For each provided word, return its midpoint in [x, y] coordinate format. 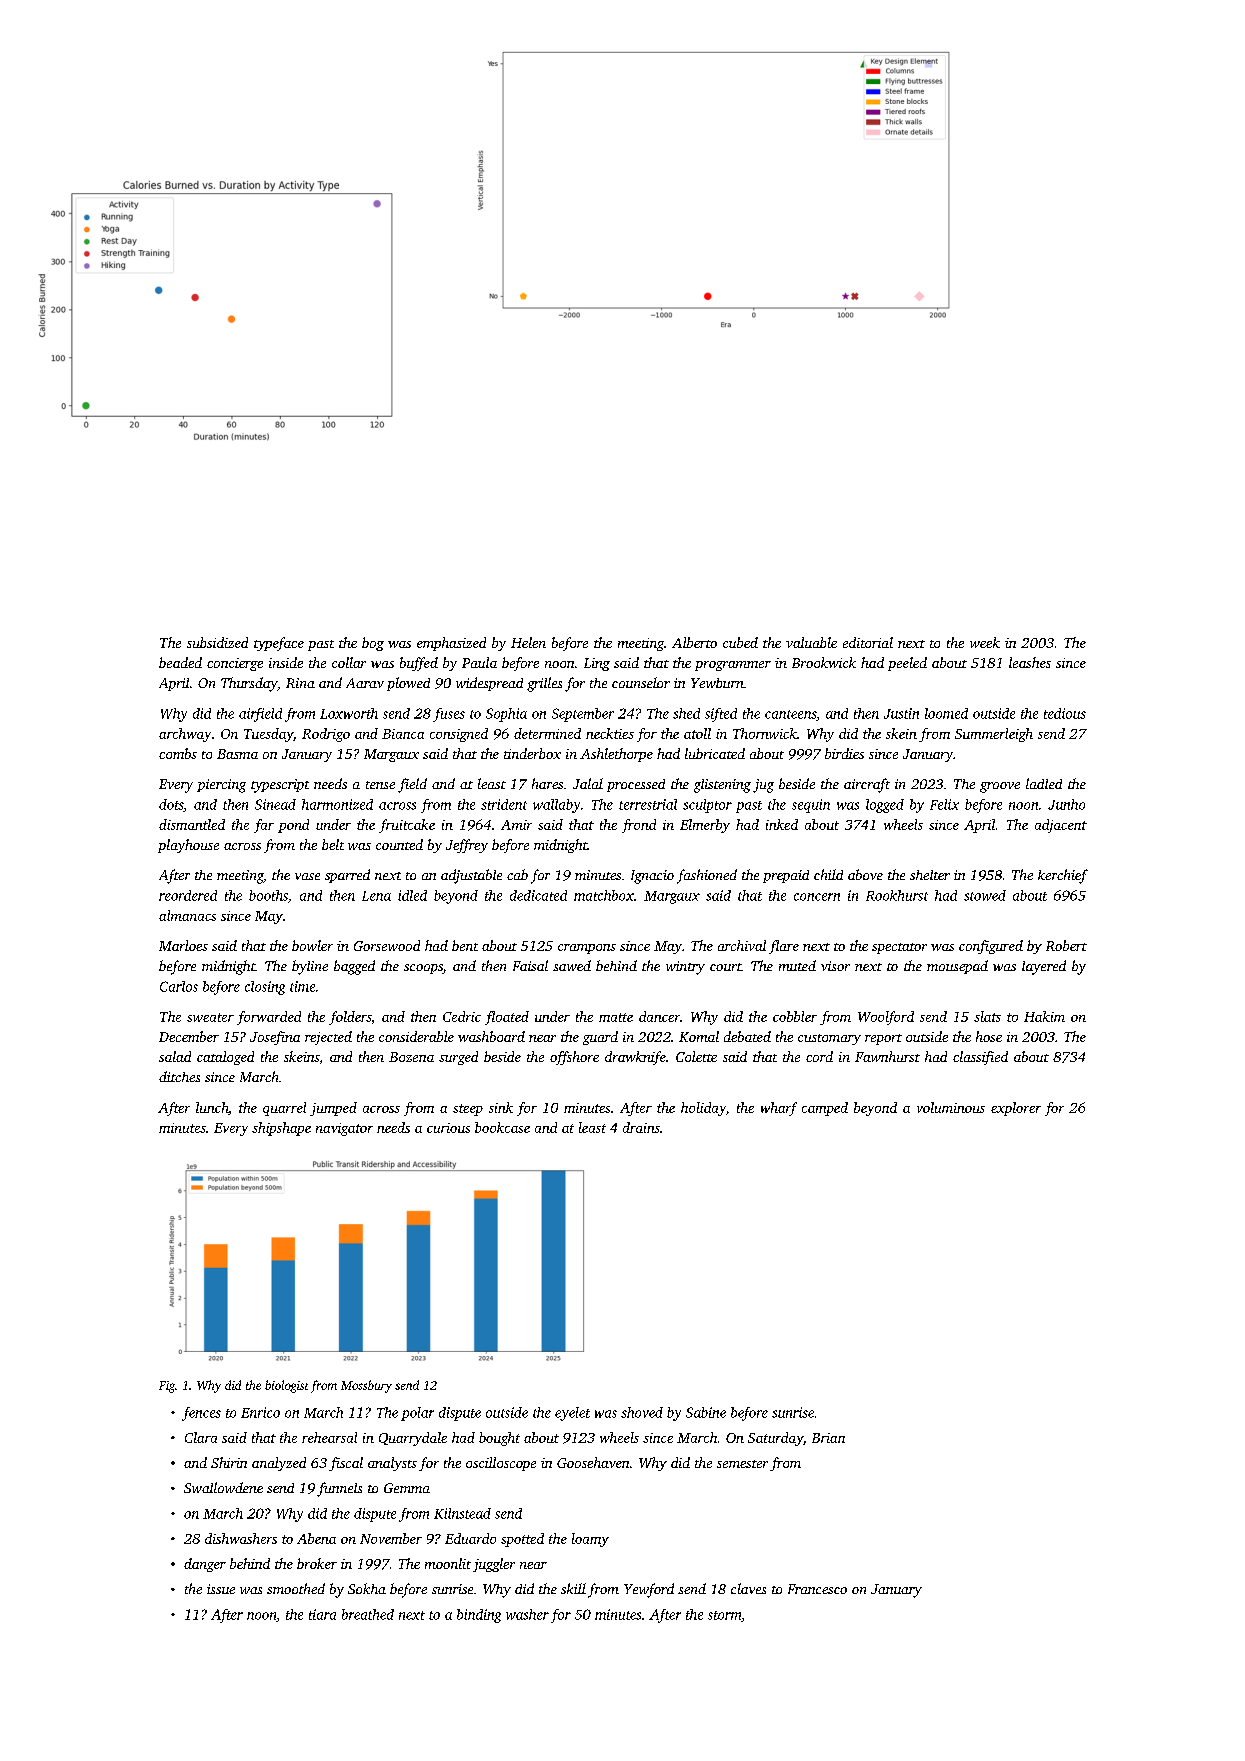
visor [835, 966]
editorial [868, 642]
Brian [828, 1438]
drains [641, 1127]
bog [373, 644]
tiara [322, 1614]
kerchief [1063, 876]
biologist [286, 1386]
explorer [1016, 1109]
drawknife [635, 1058]
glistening [722, 786]
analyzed [279, 1464]
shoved [642, 1412]
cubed [740, 642]
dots [171, 804]
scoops [423, 969]
